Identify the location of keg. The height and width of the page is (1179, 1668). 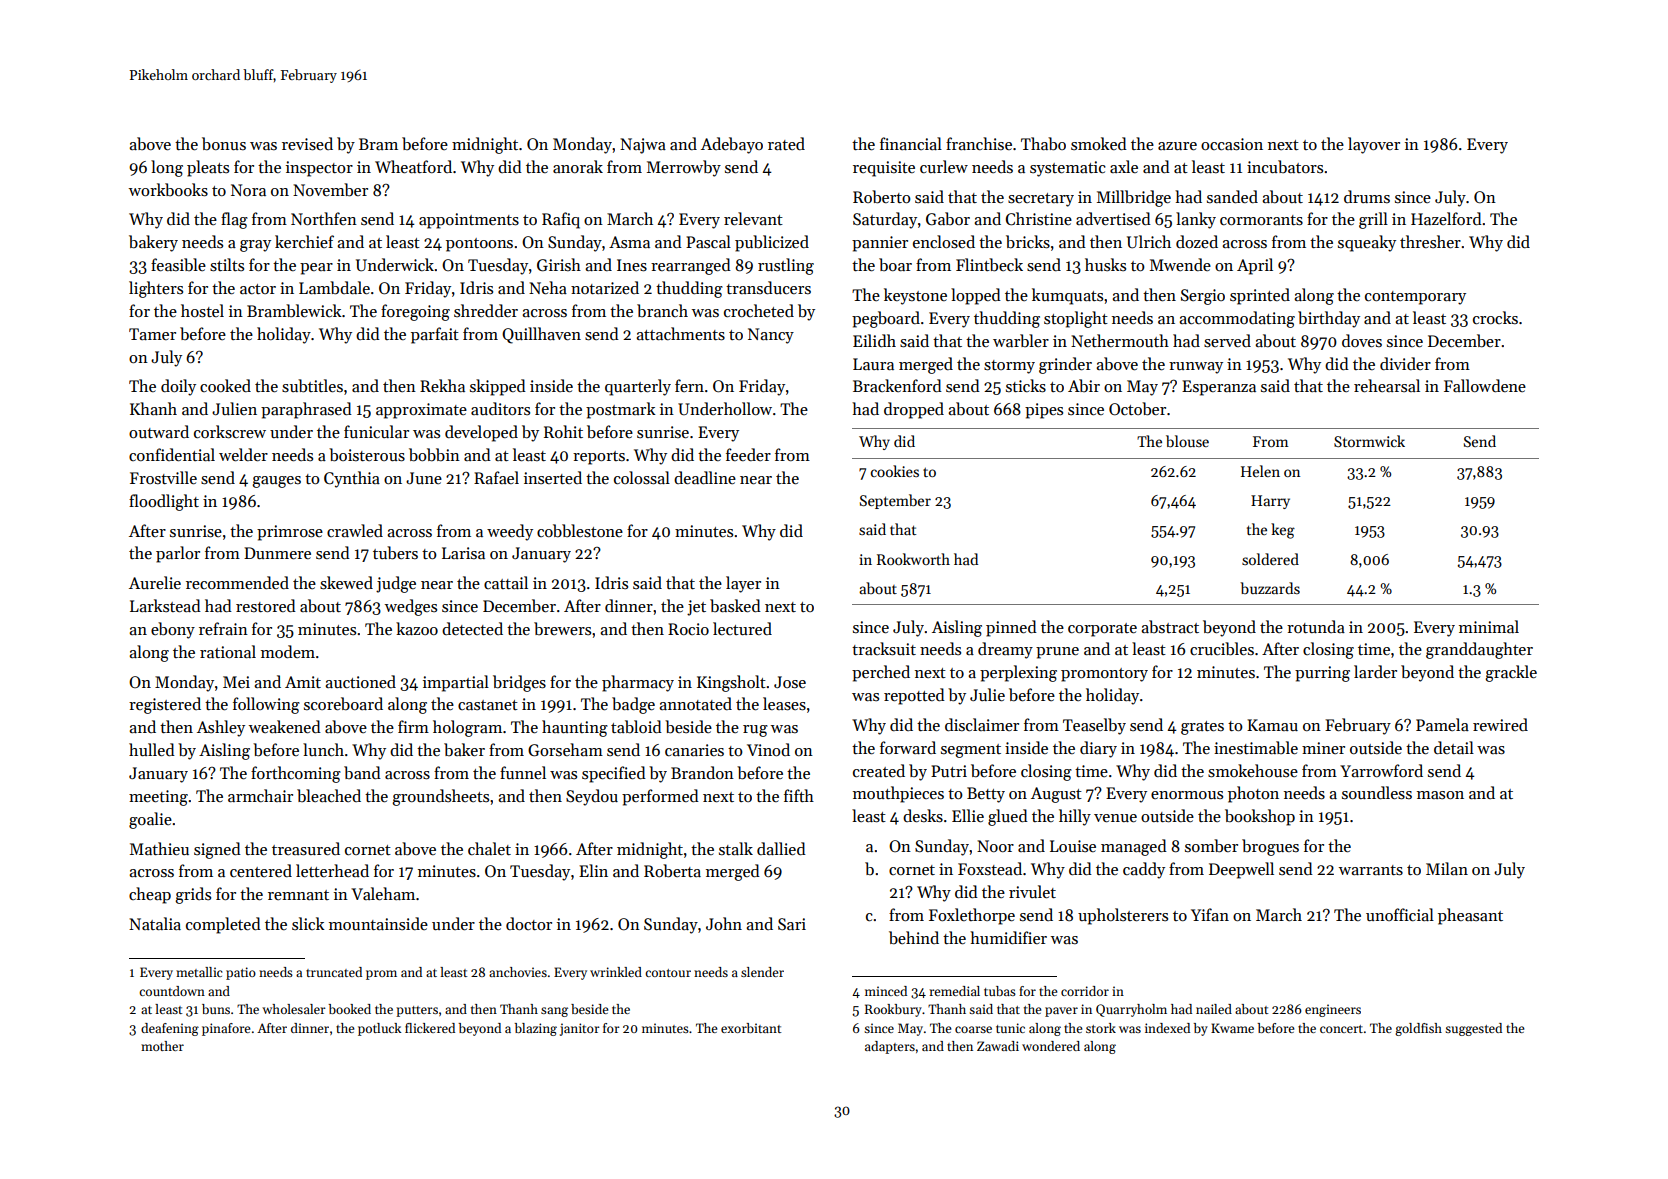
(1283, 531).
